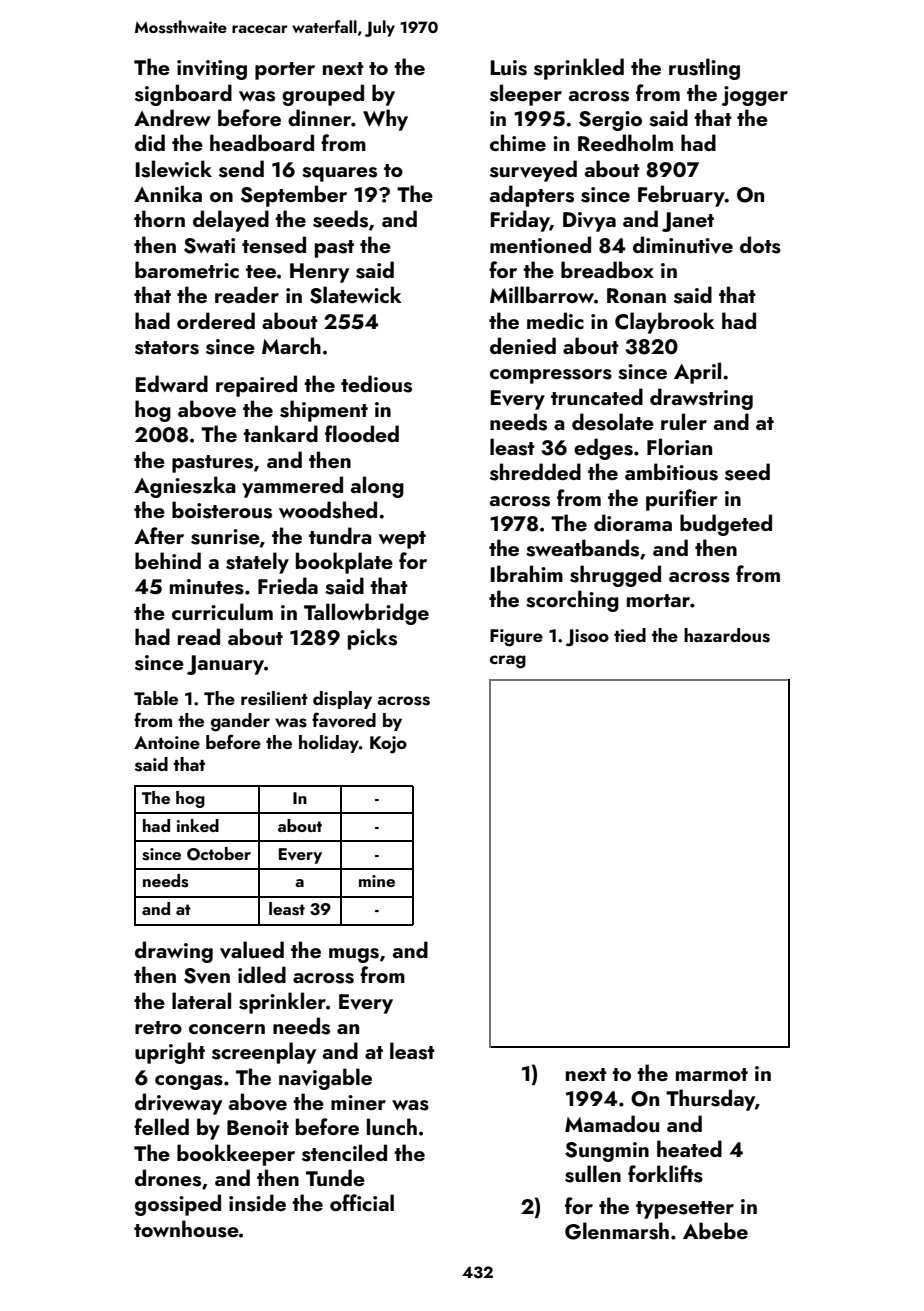  Describe the element at coordinates (262, 142) in the screenshot. I see `headboard` at that location.
